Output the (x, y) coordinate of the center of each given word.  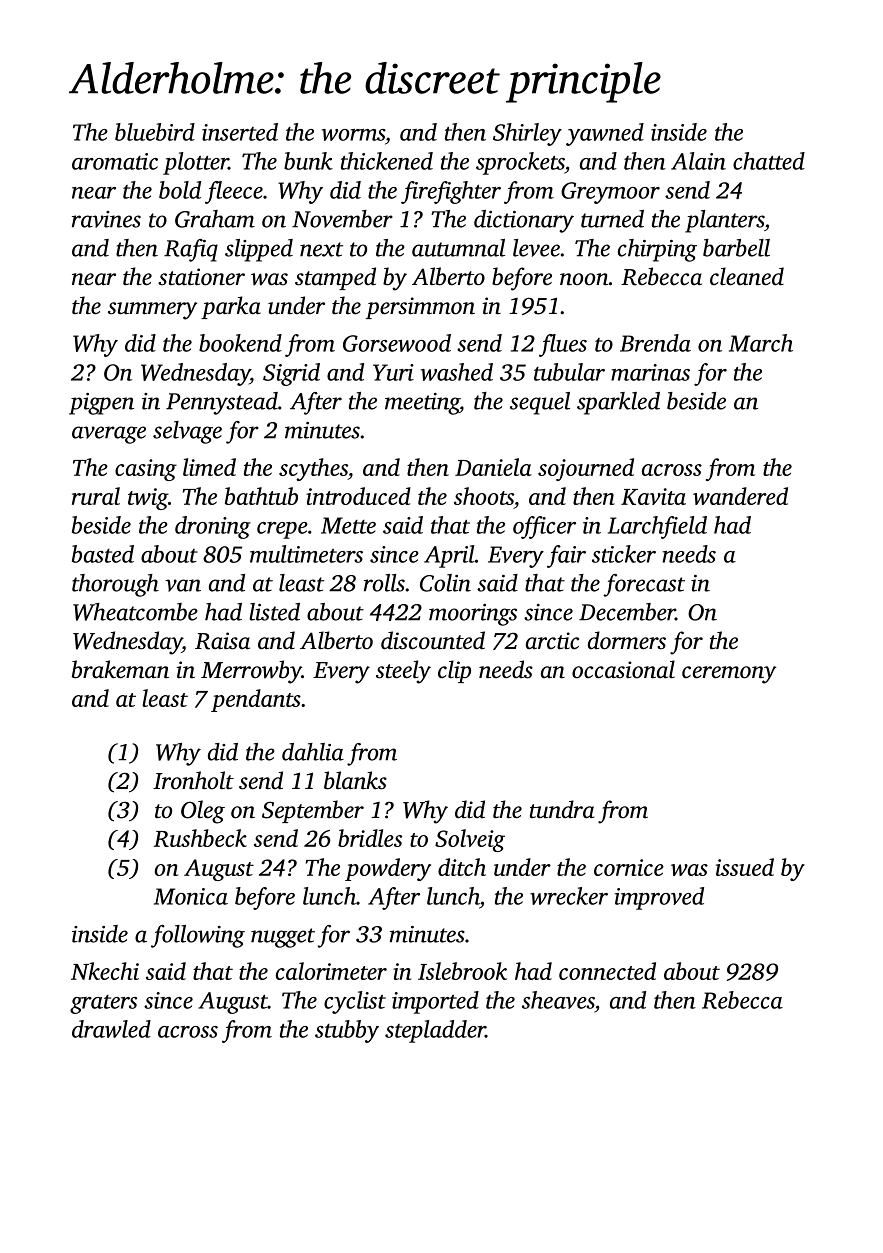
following (198, 936)
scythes (313, 469)
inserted (240, 132)
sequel (540, 403)
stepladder (435, 1031)
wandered (740, 496)
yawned (605, 134)
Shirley (527, 134)
